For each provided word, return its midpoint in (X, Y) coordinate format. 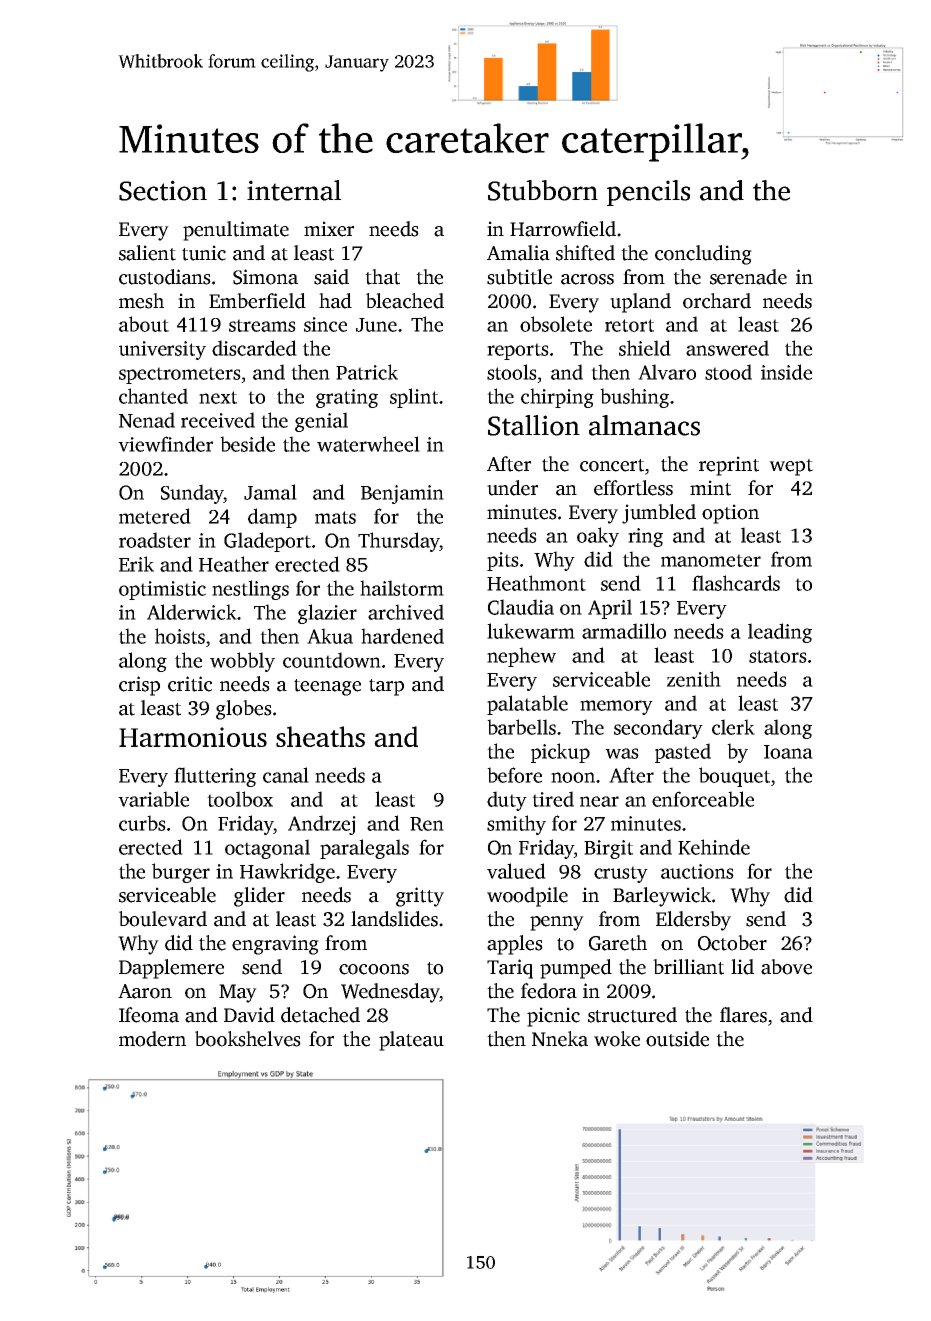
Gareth (618, 943)
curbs (142, 823)
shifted (585, 253)
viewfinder (165, 444)
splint (414, 398)
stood (728, 372)
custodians (165, 277)
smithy (516, 825)
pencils (648, 193)
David (249, 1015)
